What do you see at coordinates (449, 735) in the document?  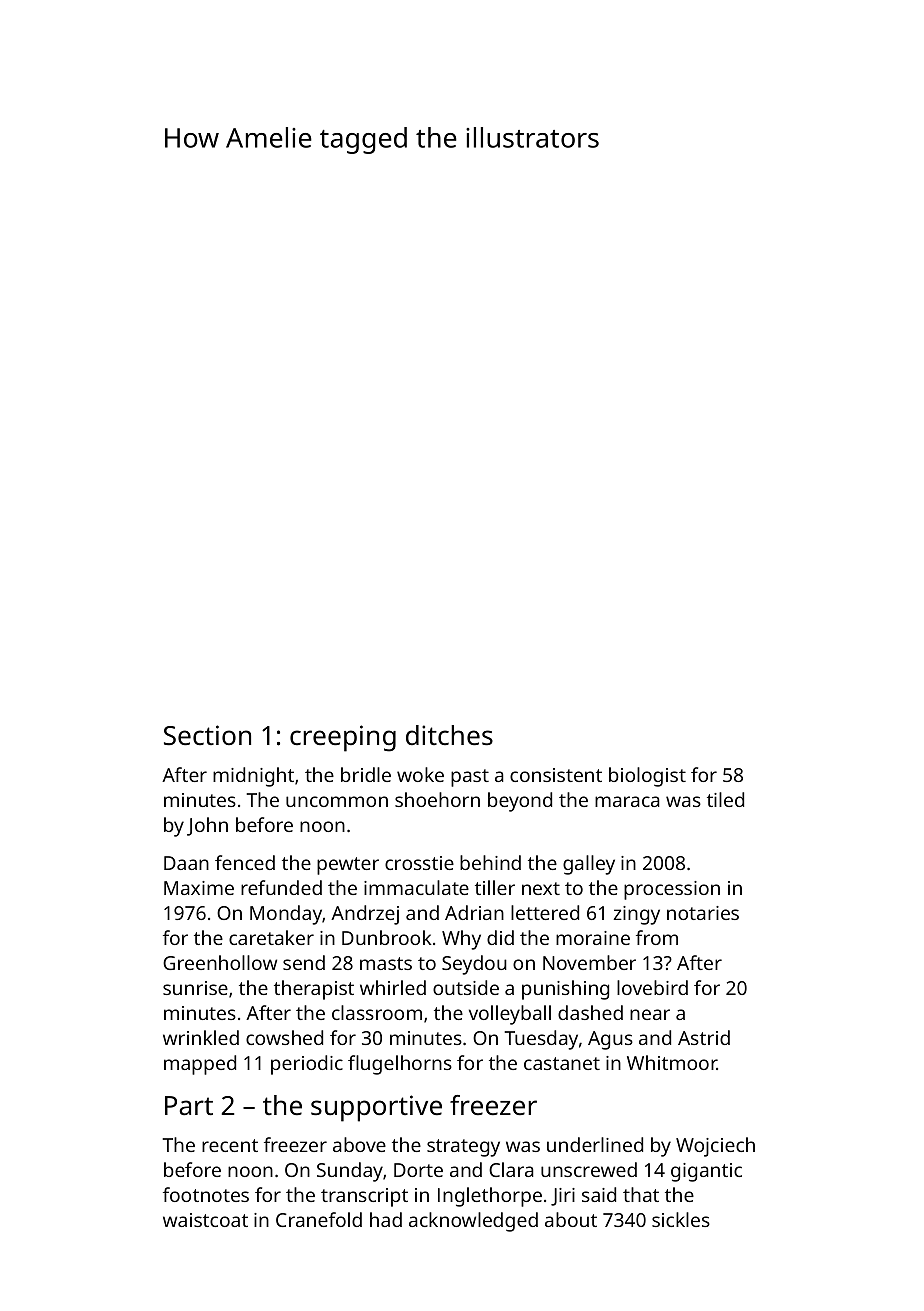 I see `ditches` at bounding box center [449, 735].
